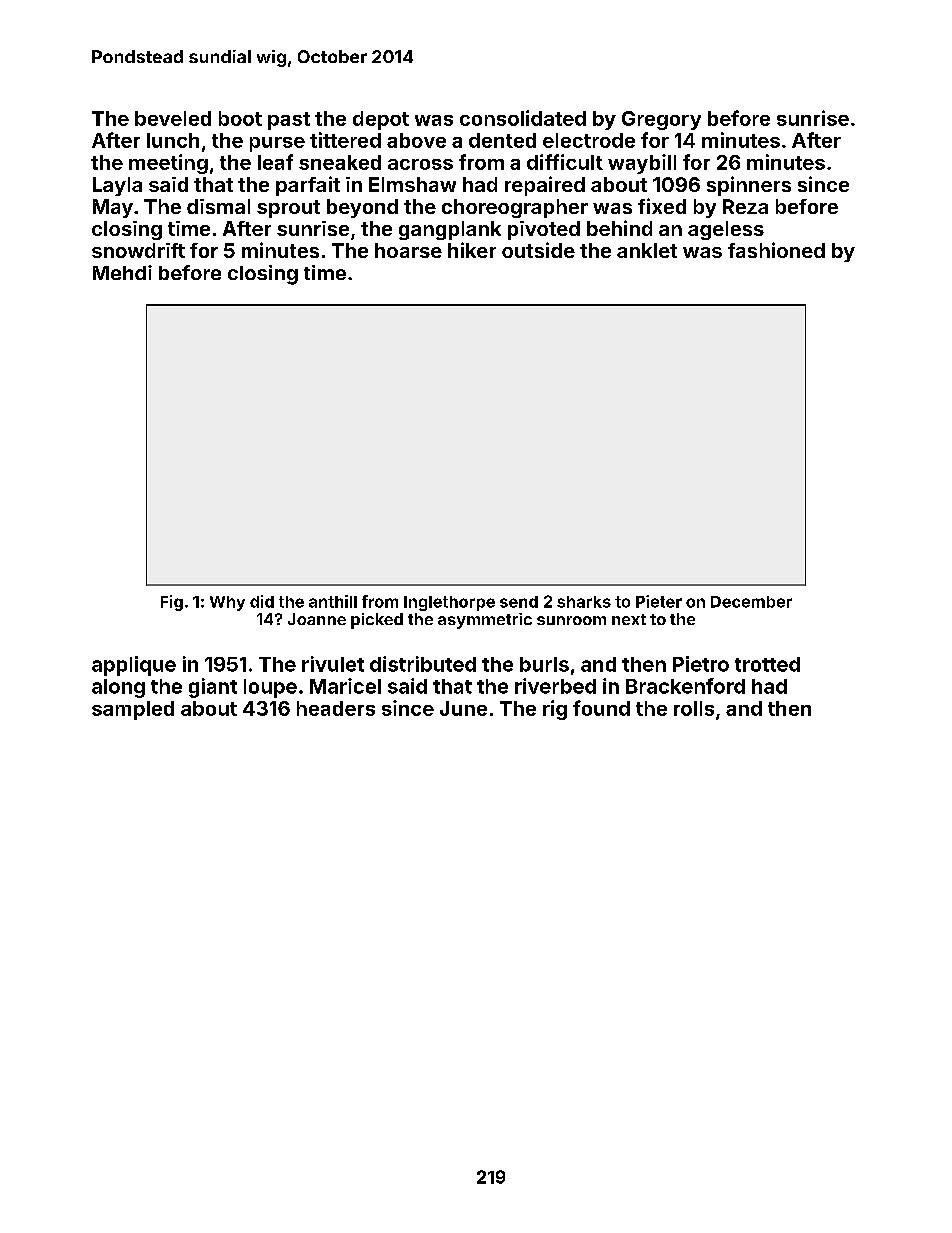 This screenshot has width=952, height=1233. What do you see at coordinates (538, 250) in the screenshot?
I see `outside` at bounding box center [538, 250].
